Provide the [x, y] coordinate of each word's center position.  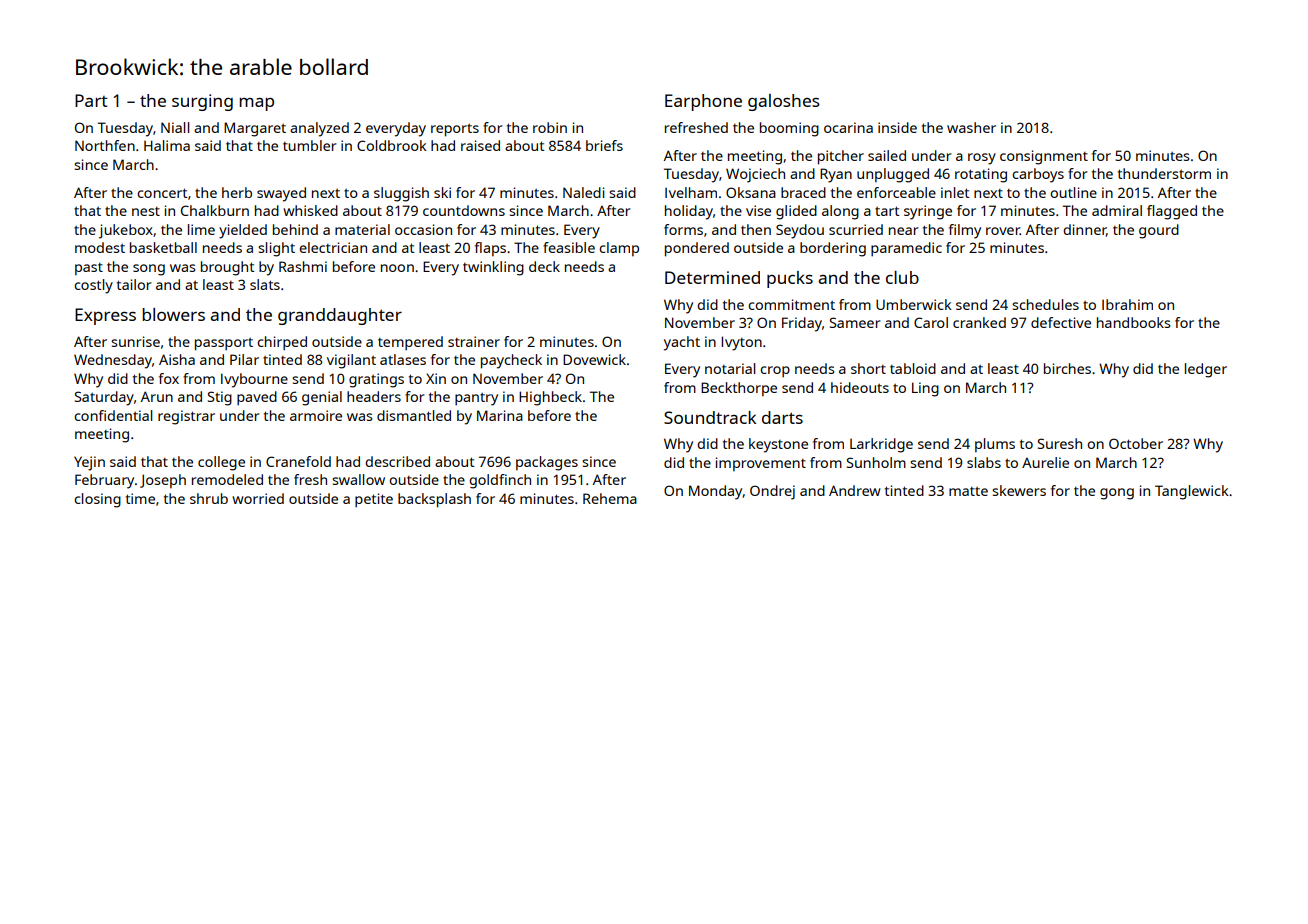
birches [1067, 368]
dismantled [414, 415]
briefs [604, 145]
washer [971, 127]
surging [202, 102]
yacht [682, 343]
